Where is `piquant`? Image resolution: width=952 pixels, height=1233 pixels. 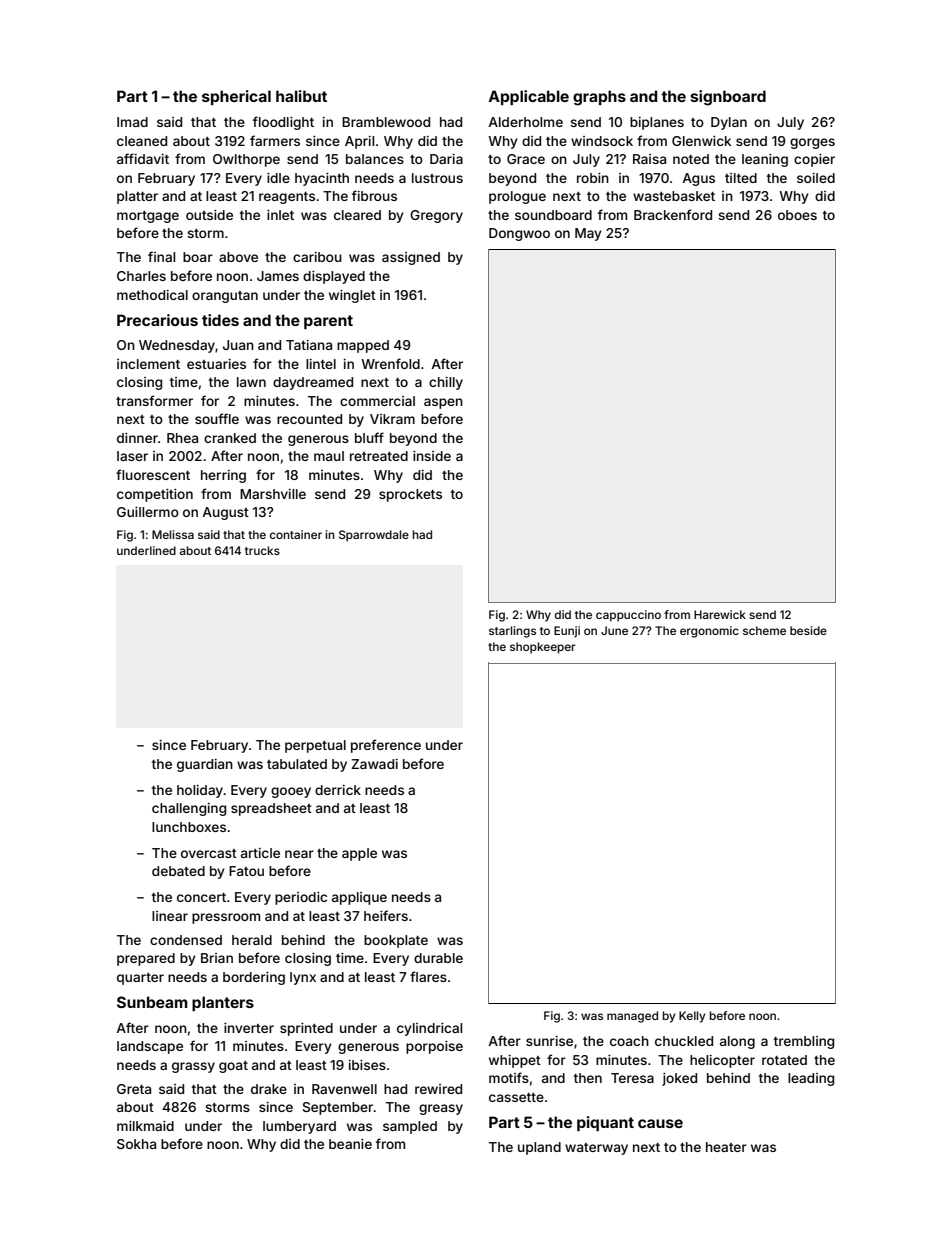
piquant is located at coordinates (605, 1123).
